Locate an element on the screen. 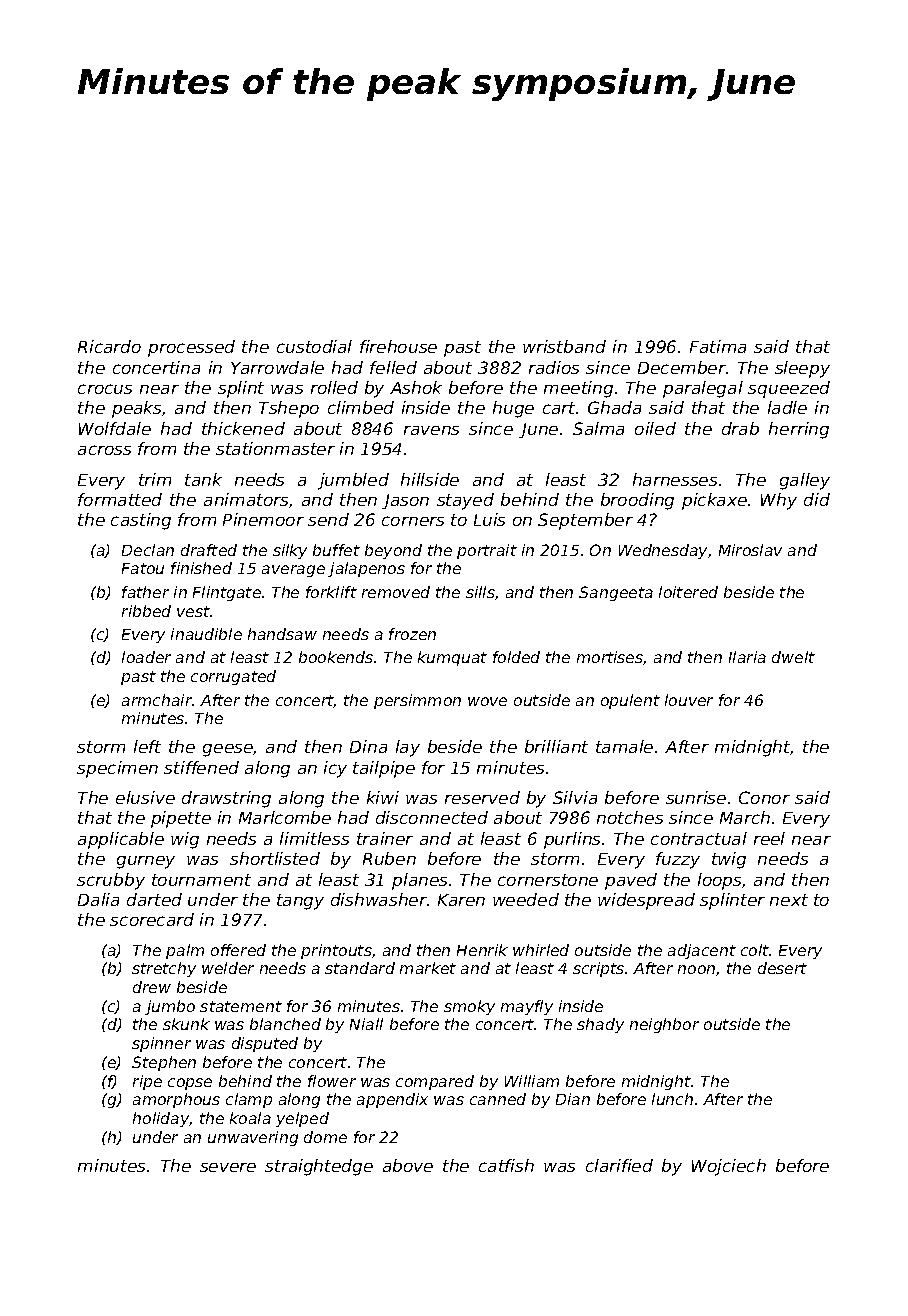 This screenshot has width=908, height=1316. left is located at coordinates (147, 746).
